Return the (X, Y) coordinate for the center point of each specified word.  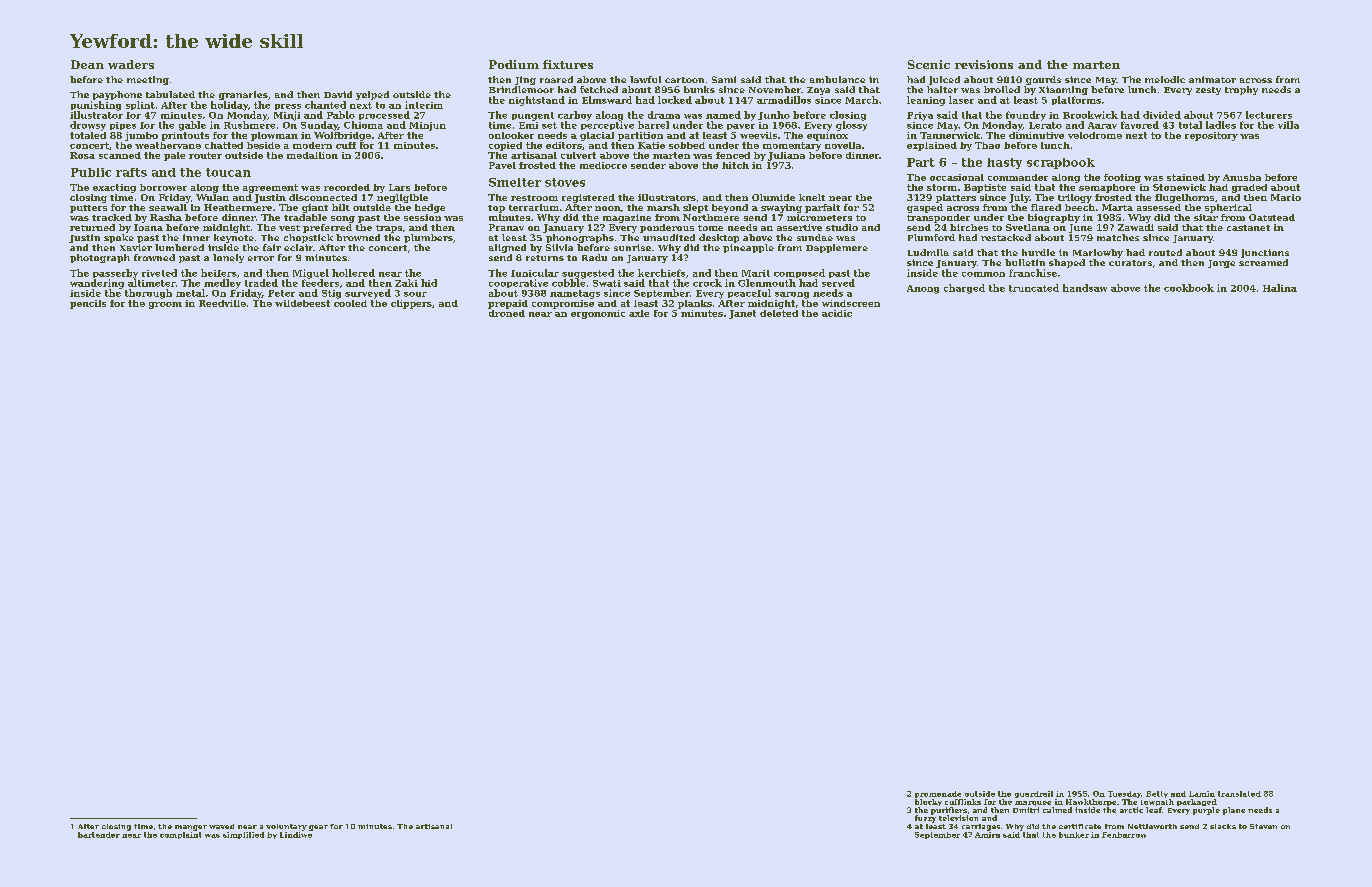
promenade (938, 794)
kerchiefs (661, 273)
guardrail (1034, 794)
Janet (742, 314)
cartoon (684, 80)
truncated (1034, 288)
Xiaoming (1063, 90)
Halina (1280, 288)
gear (318, 828)
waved (221, 826)
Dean (87, 64)
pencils (88, 304)
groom (165, 305)
